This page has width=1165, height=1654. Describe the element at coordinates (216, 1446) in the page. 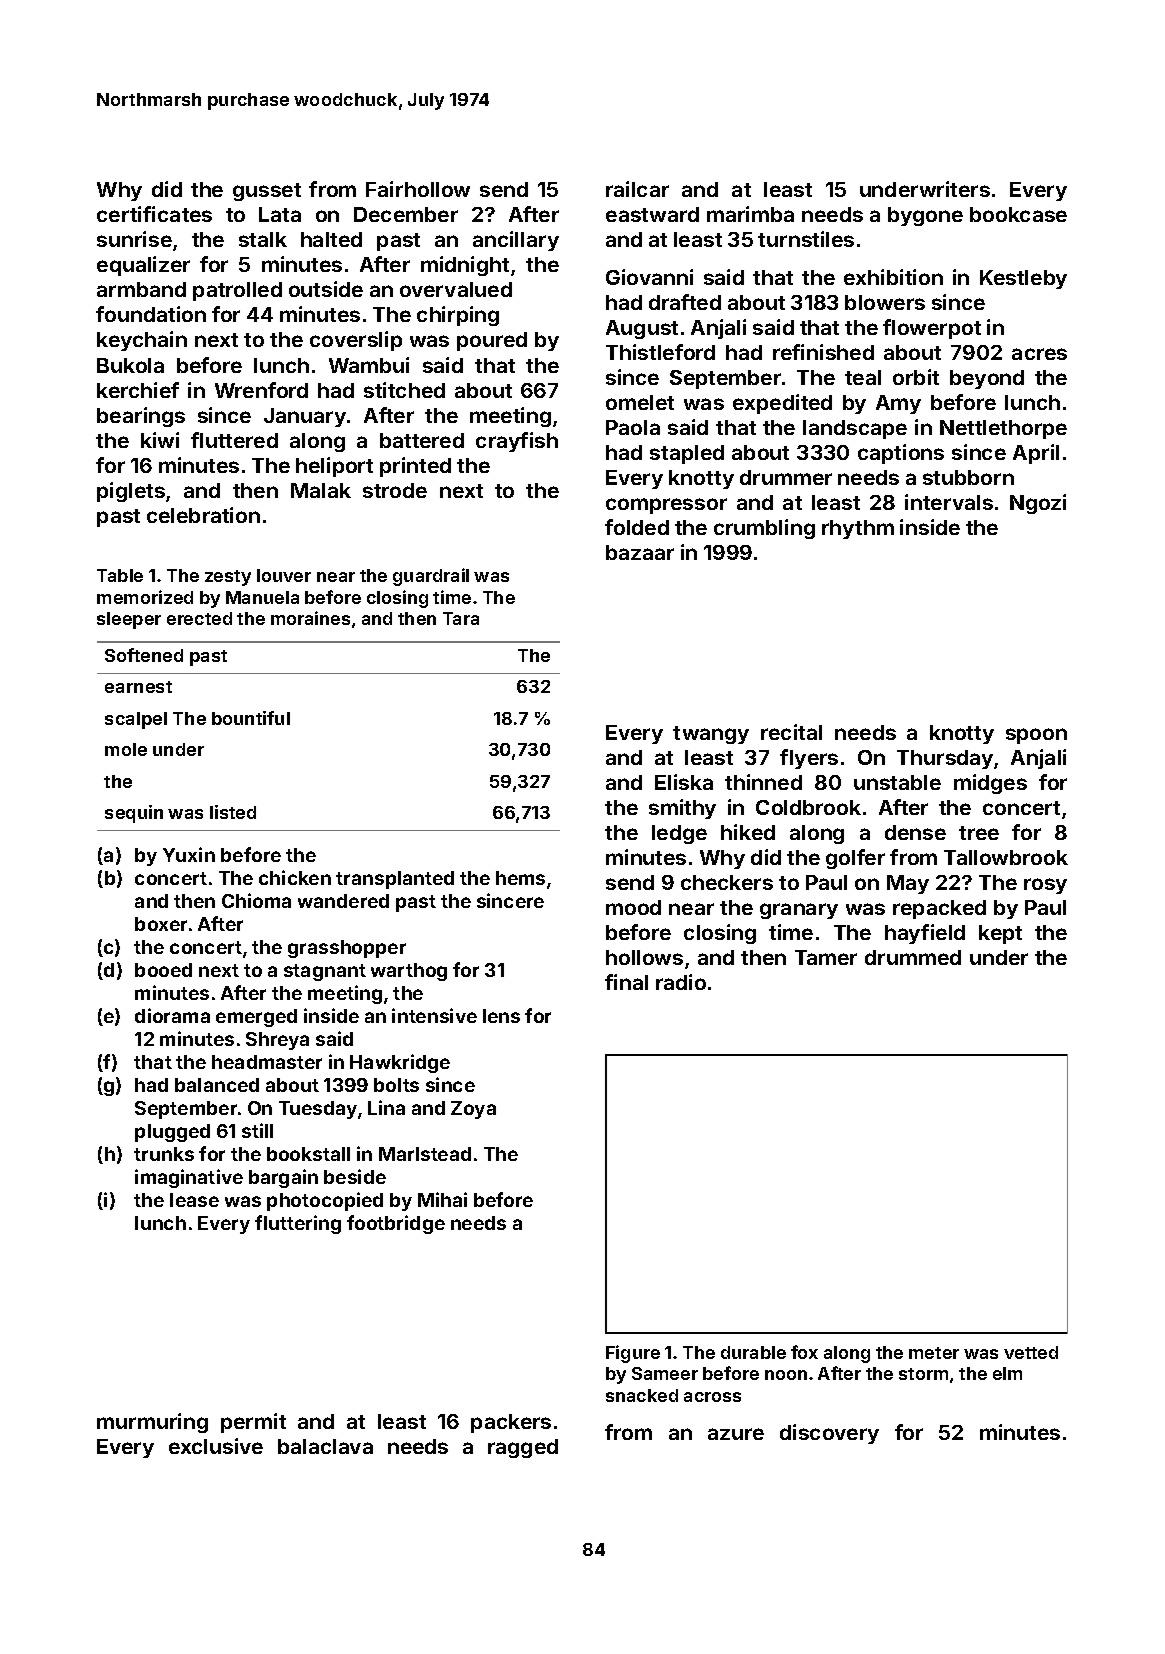

I see `exclusive` at that location.
